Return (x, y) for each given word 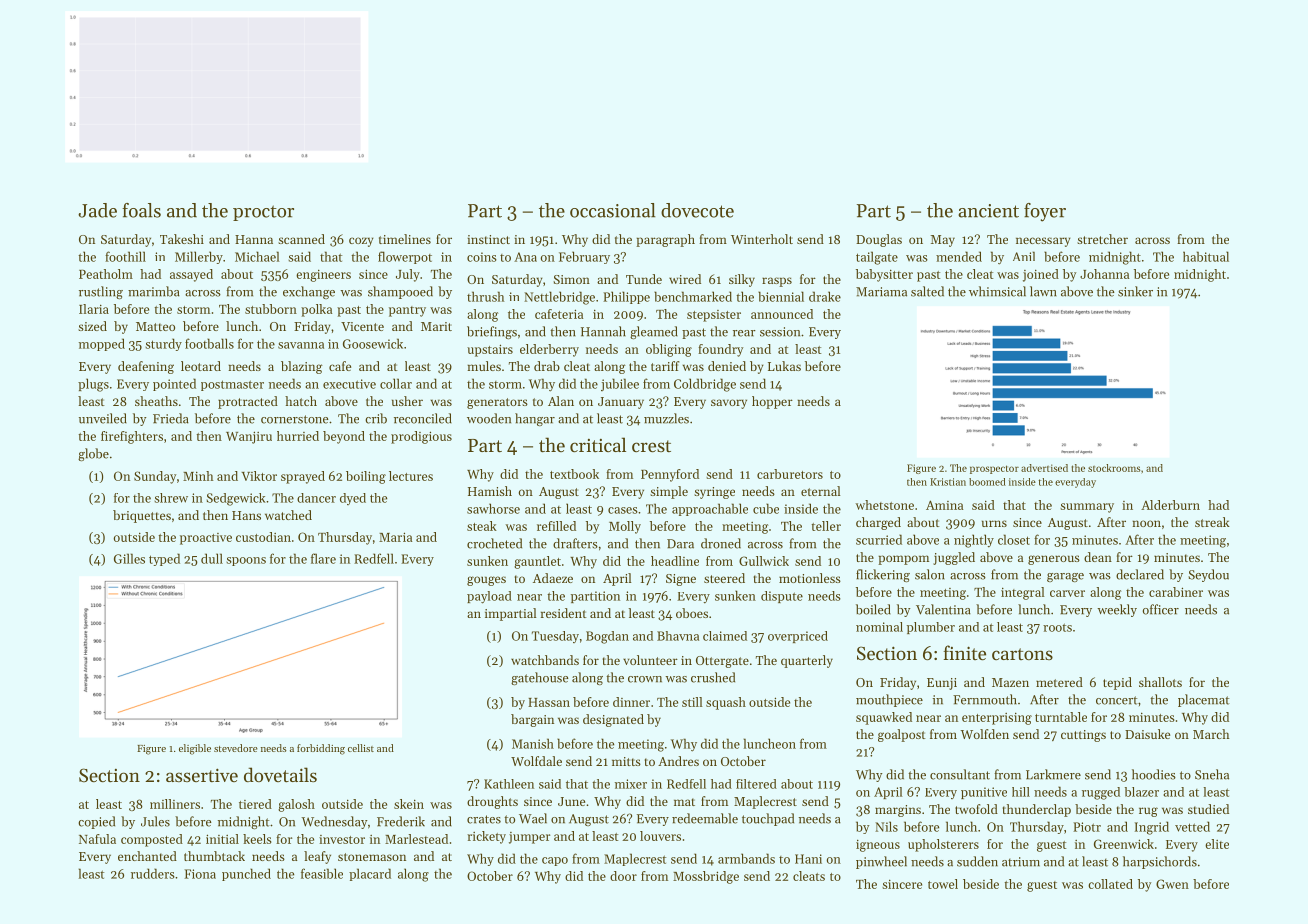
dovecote (697, 210)
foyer (1045, 212)
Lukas (784, 366)
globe (93, 454)
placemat (1204, 700)
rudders (153, 873)
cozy (361, 242)
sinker (1135, 291)
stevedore (236, 748)
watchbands (545, 660)
